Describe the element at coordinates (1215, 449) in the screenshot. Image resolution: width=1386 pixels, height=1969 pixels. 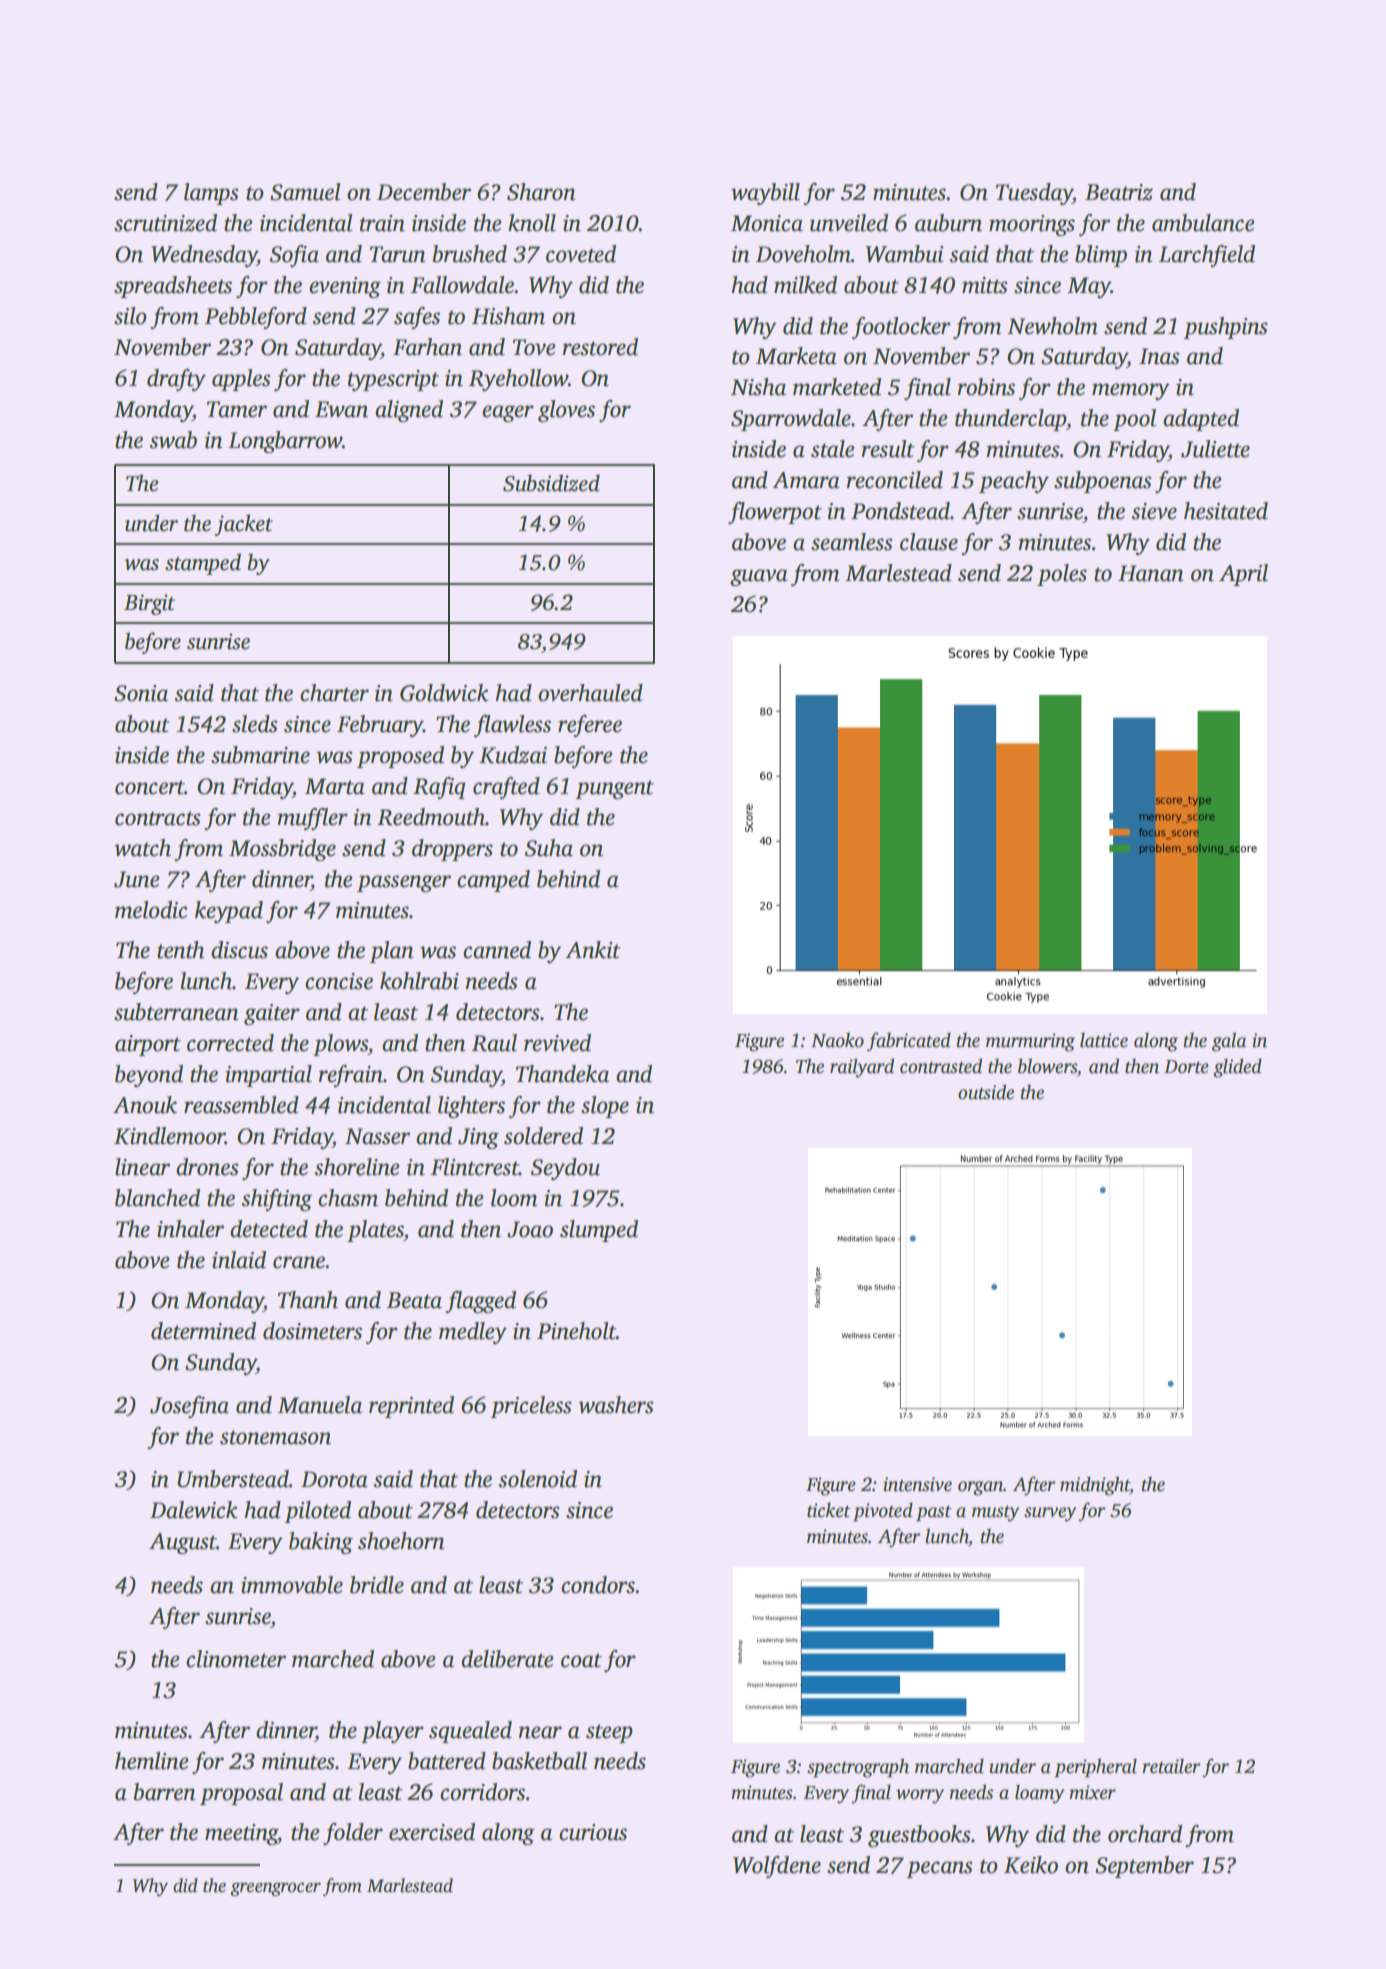
I see `Juliette` at that location.
